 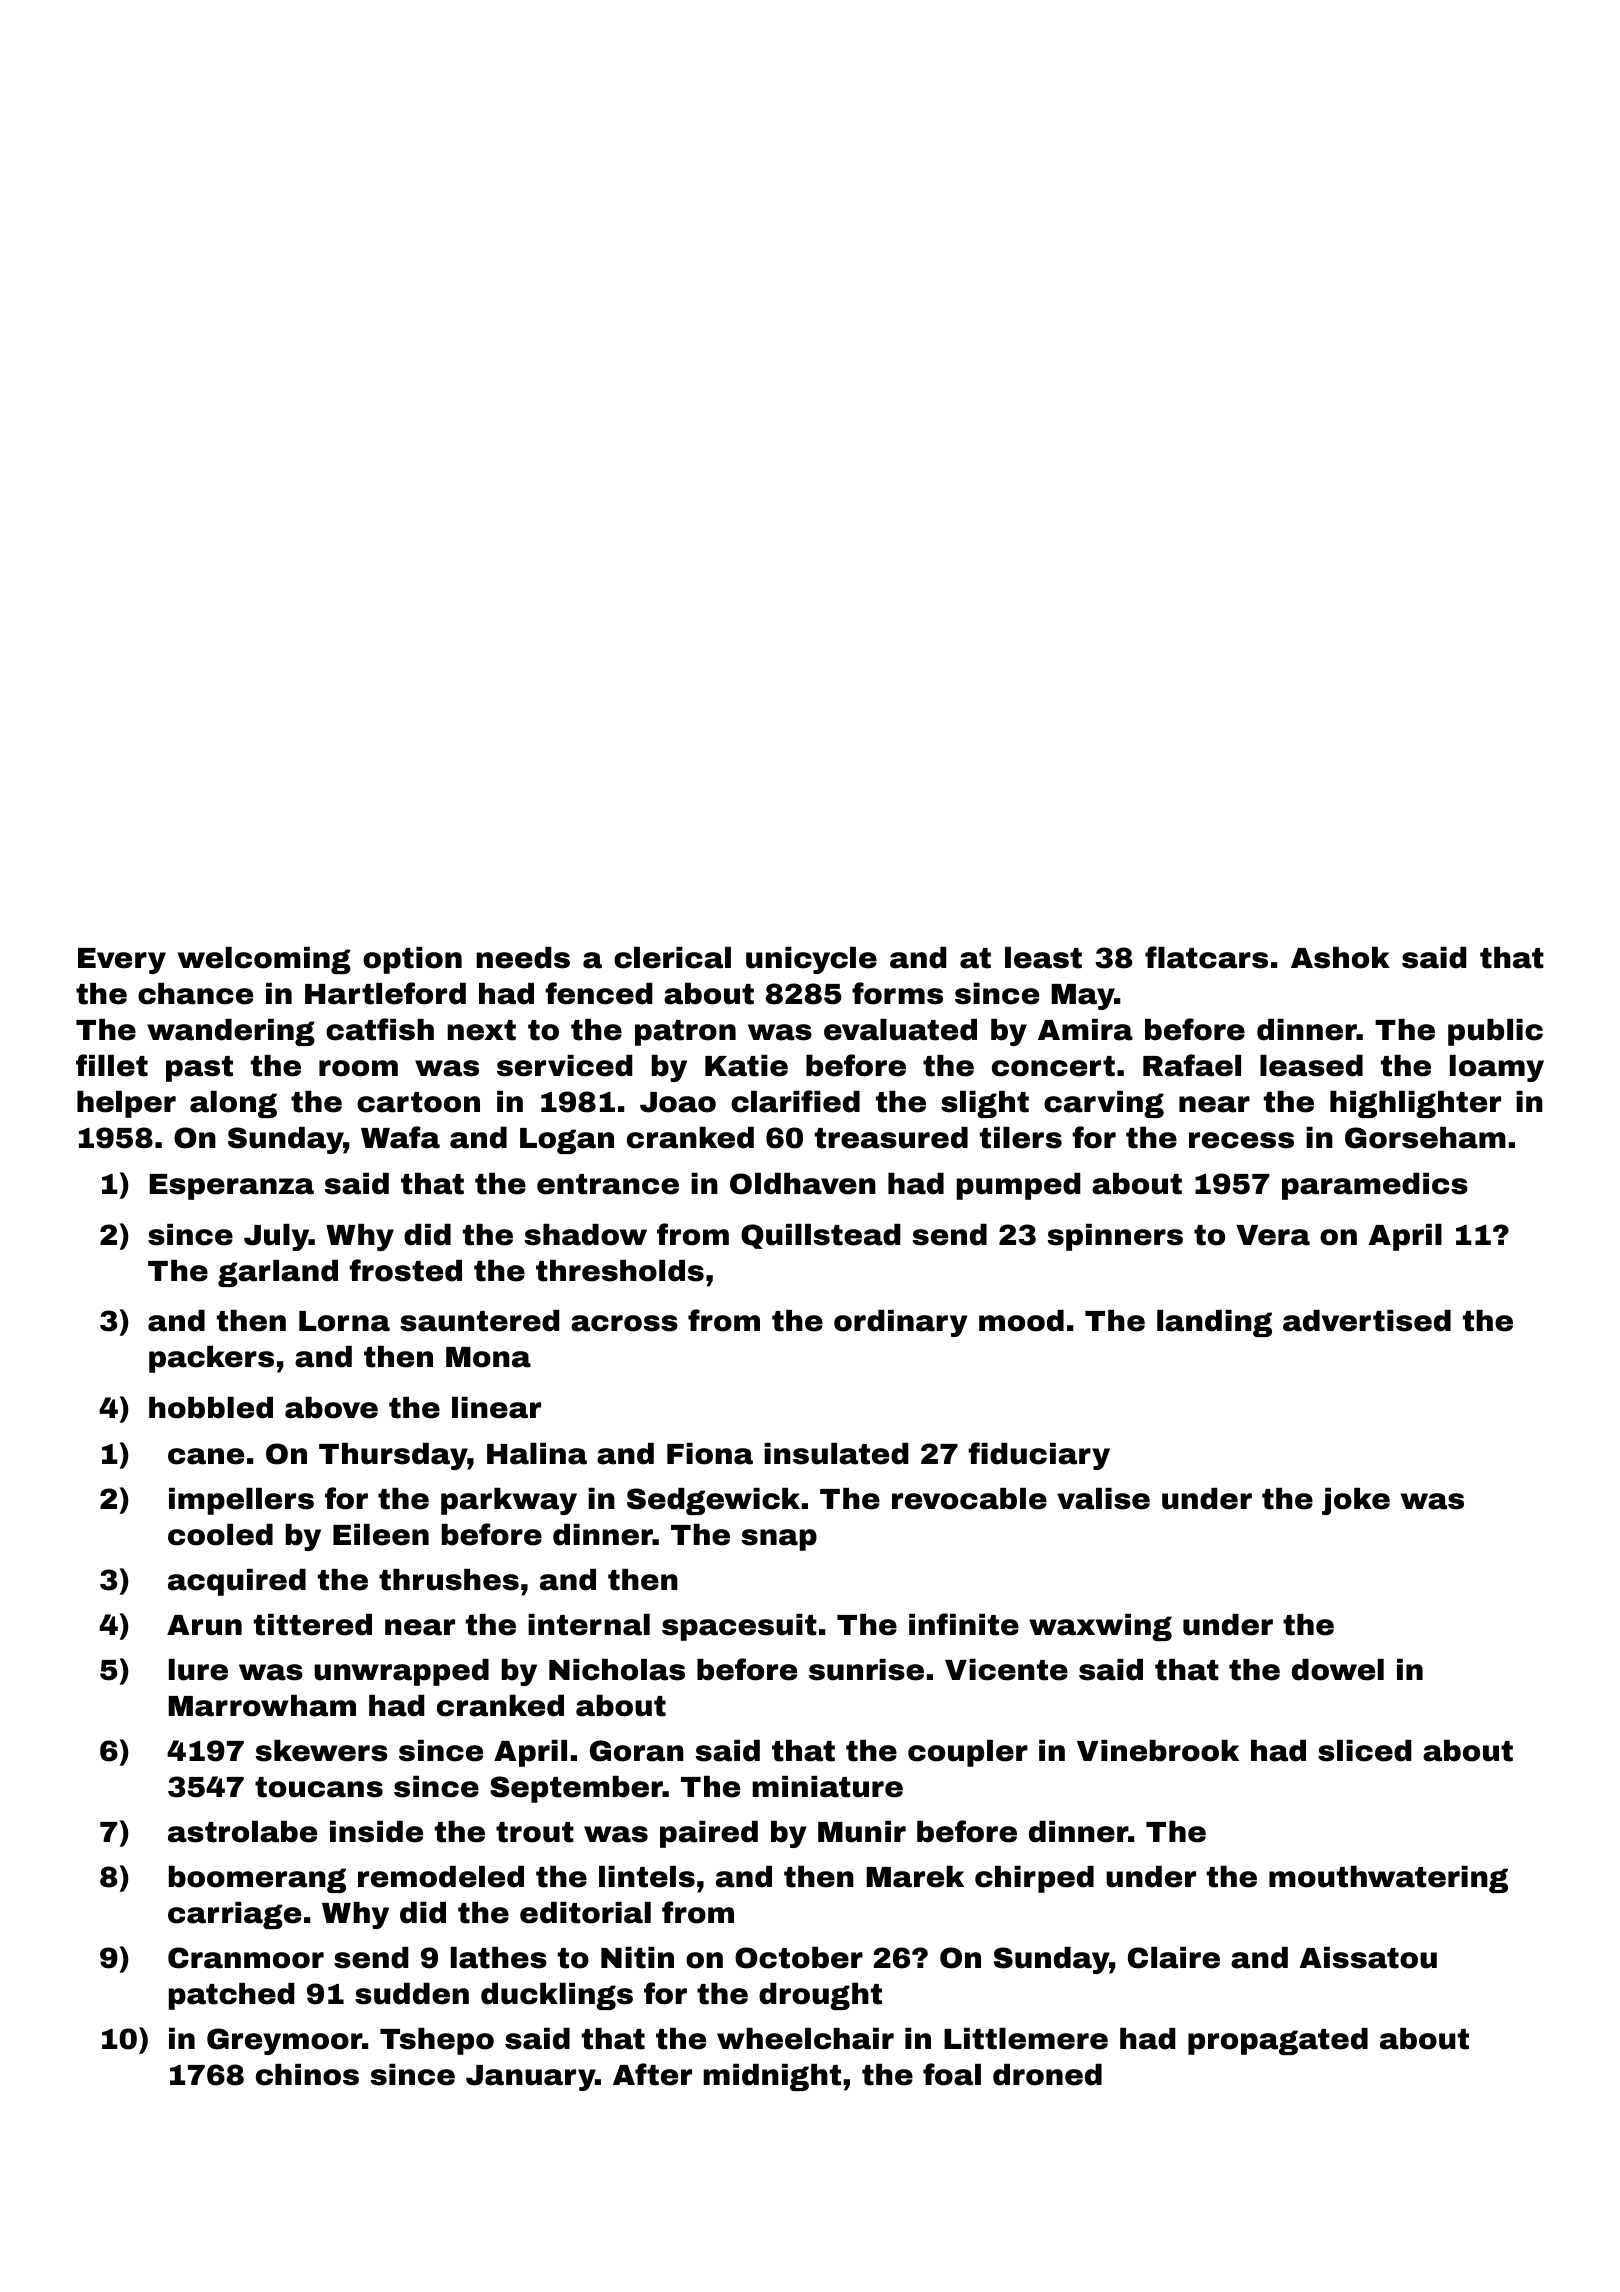 What do you see at coordinates (122, 961) in the screenshot?
I see `Every` at bounding box center [122, 961].
